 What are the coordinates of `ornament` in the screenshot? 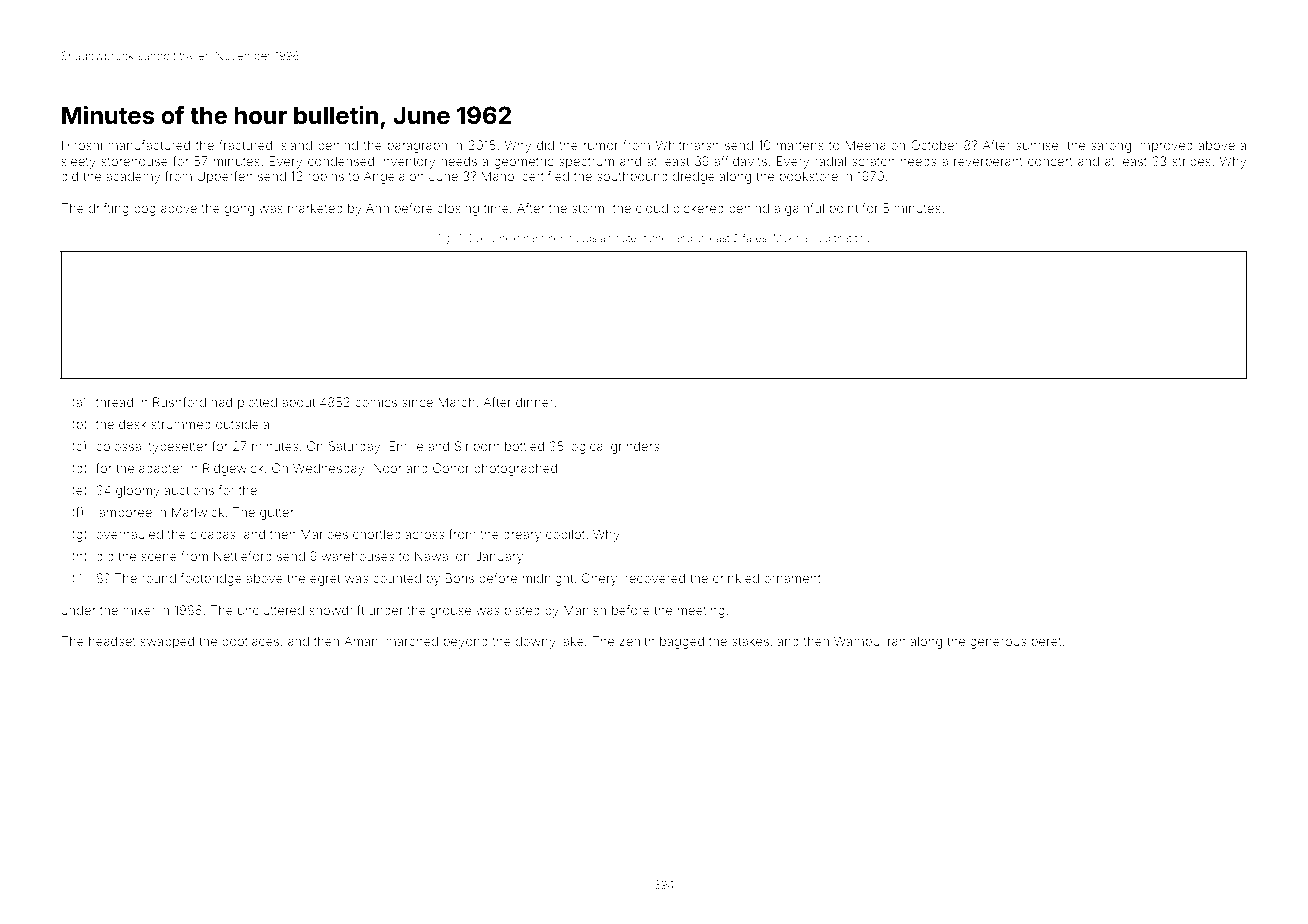 It's located at (792, 578).
